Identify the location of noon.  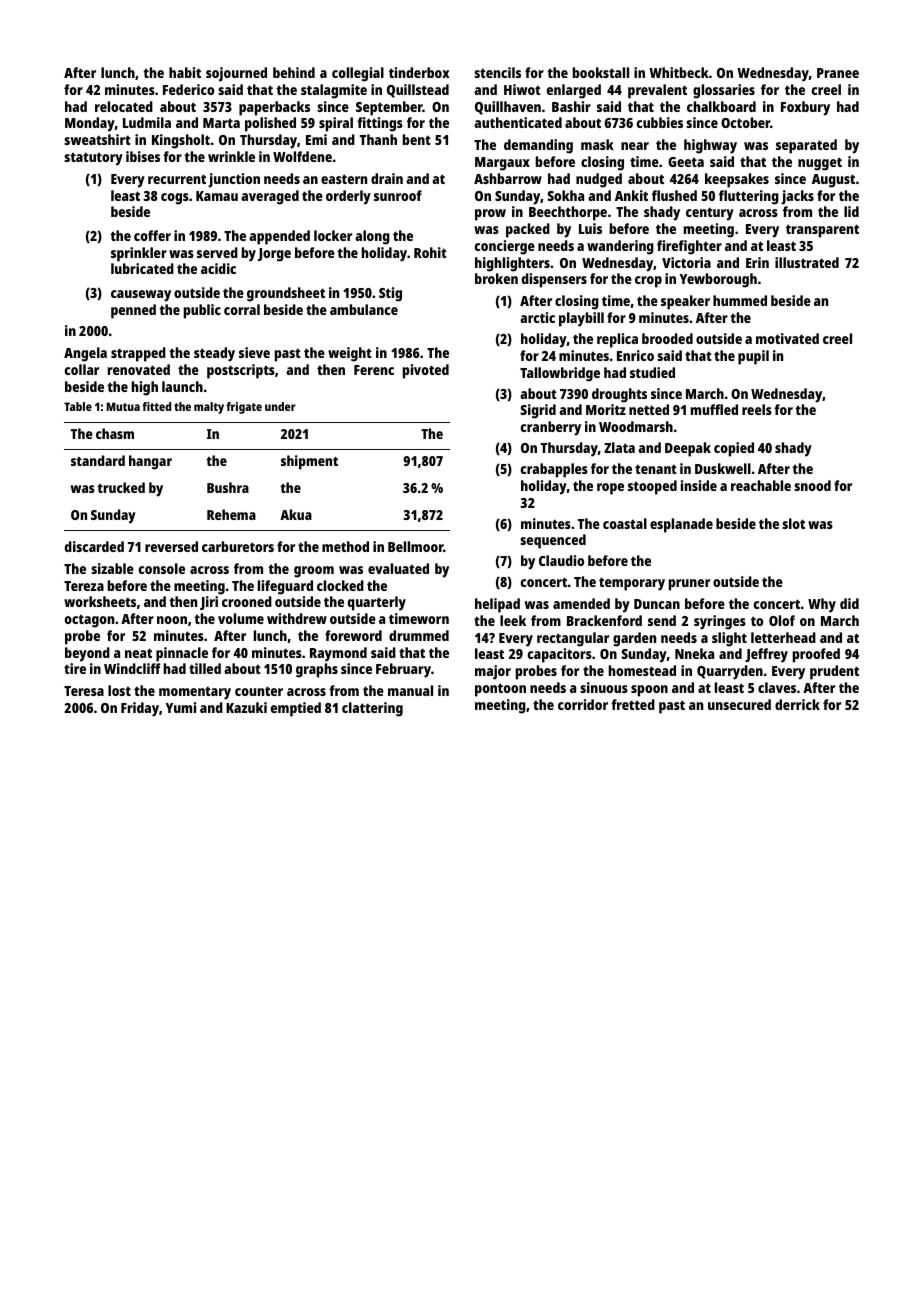
(172, 620).
